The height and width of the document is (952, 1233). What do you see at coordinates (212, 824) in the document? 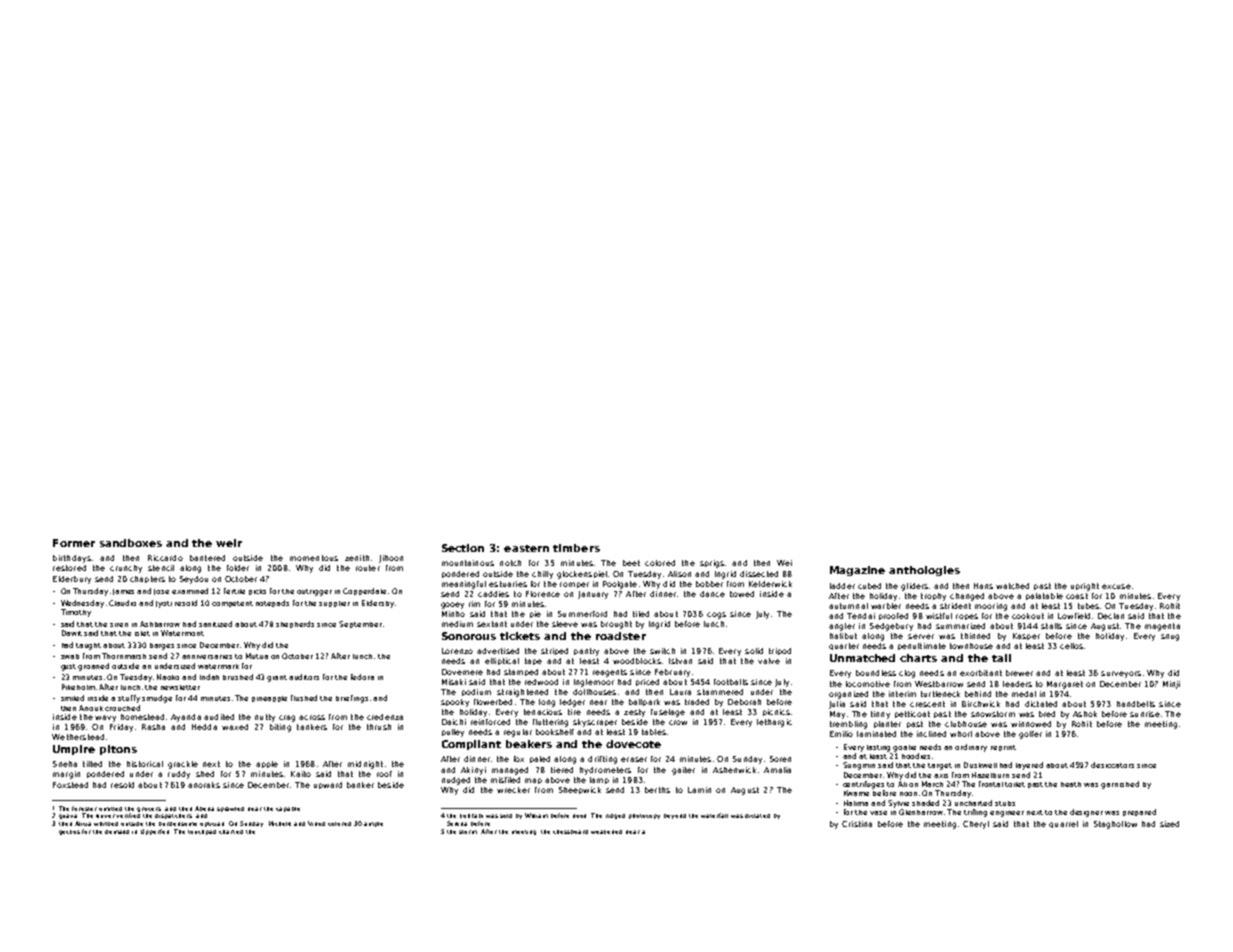
I see `optician` at bounding box center [212, 824].
